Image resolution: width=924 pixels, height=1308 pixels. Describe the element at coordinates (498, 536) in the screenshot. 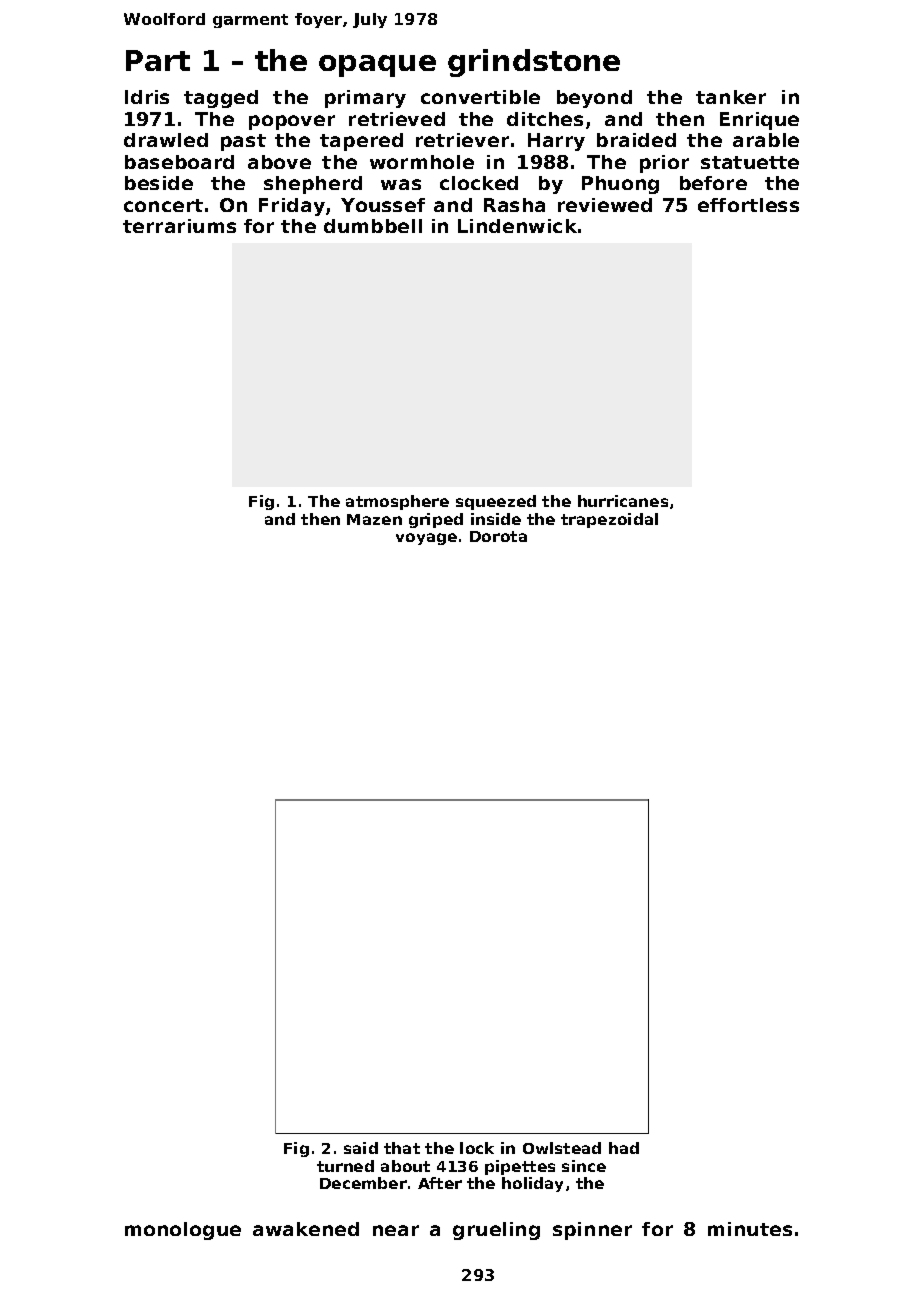

I see `Dorota` at that location.
